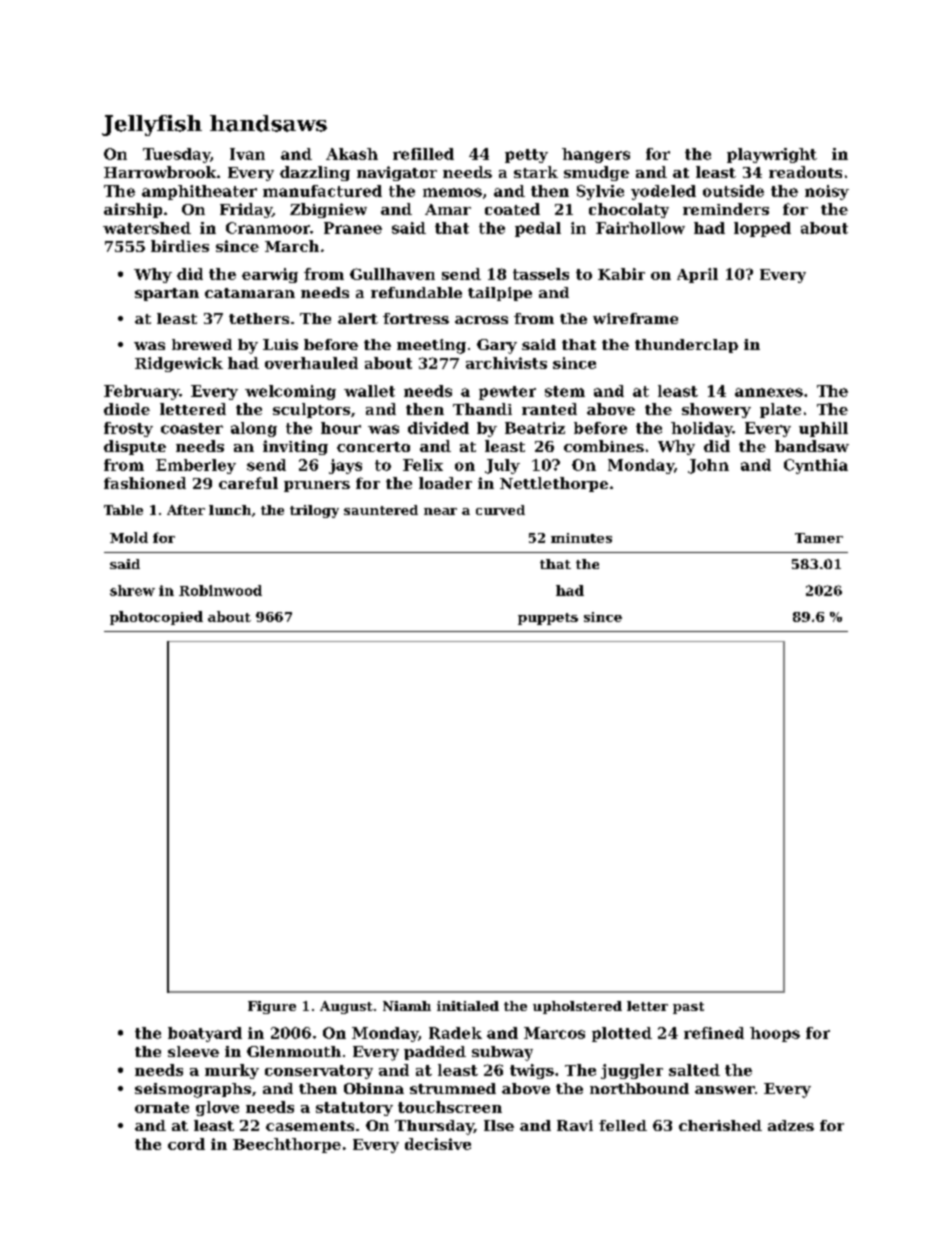 Image resolution: width=952 pixels, height=1233 pixels. Describe the element at coordinates (548, 619) in the document. I see `puppets` at that location.
